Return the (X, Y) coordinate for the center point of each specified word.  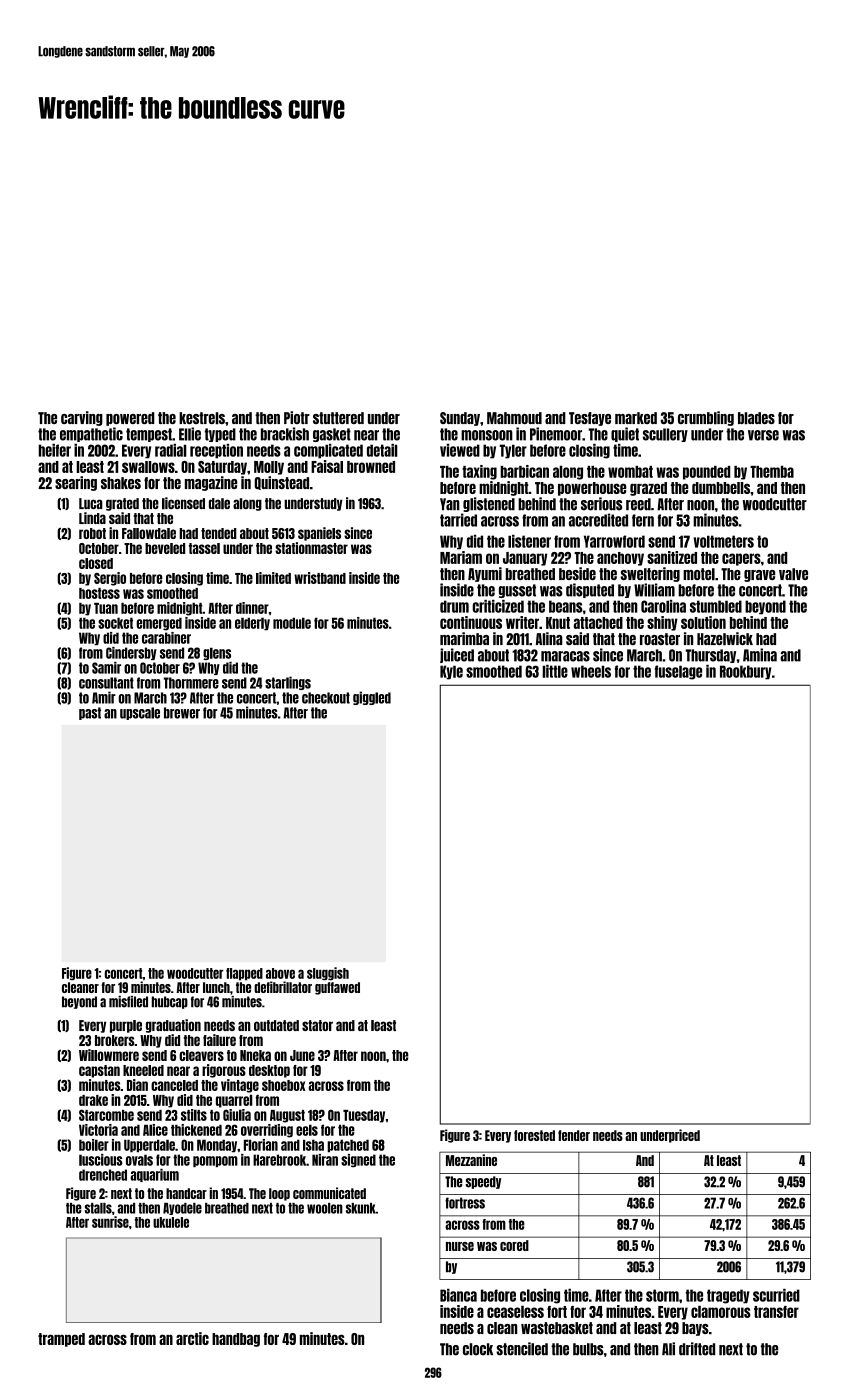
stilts (194, 1115)
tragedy (728, 1296)
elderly (252, 624)
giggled (372, 698)
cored (514, 1245)
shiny (662, 623)
